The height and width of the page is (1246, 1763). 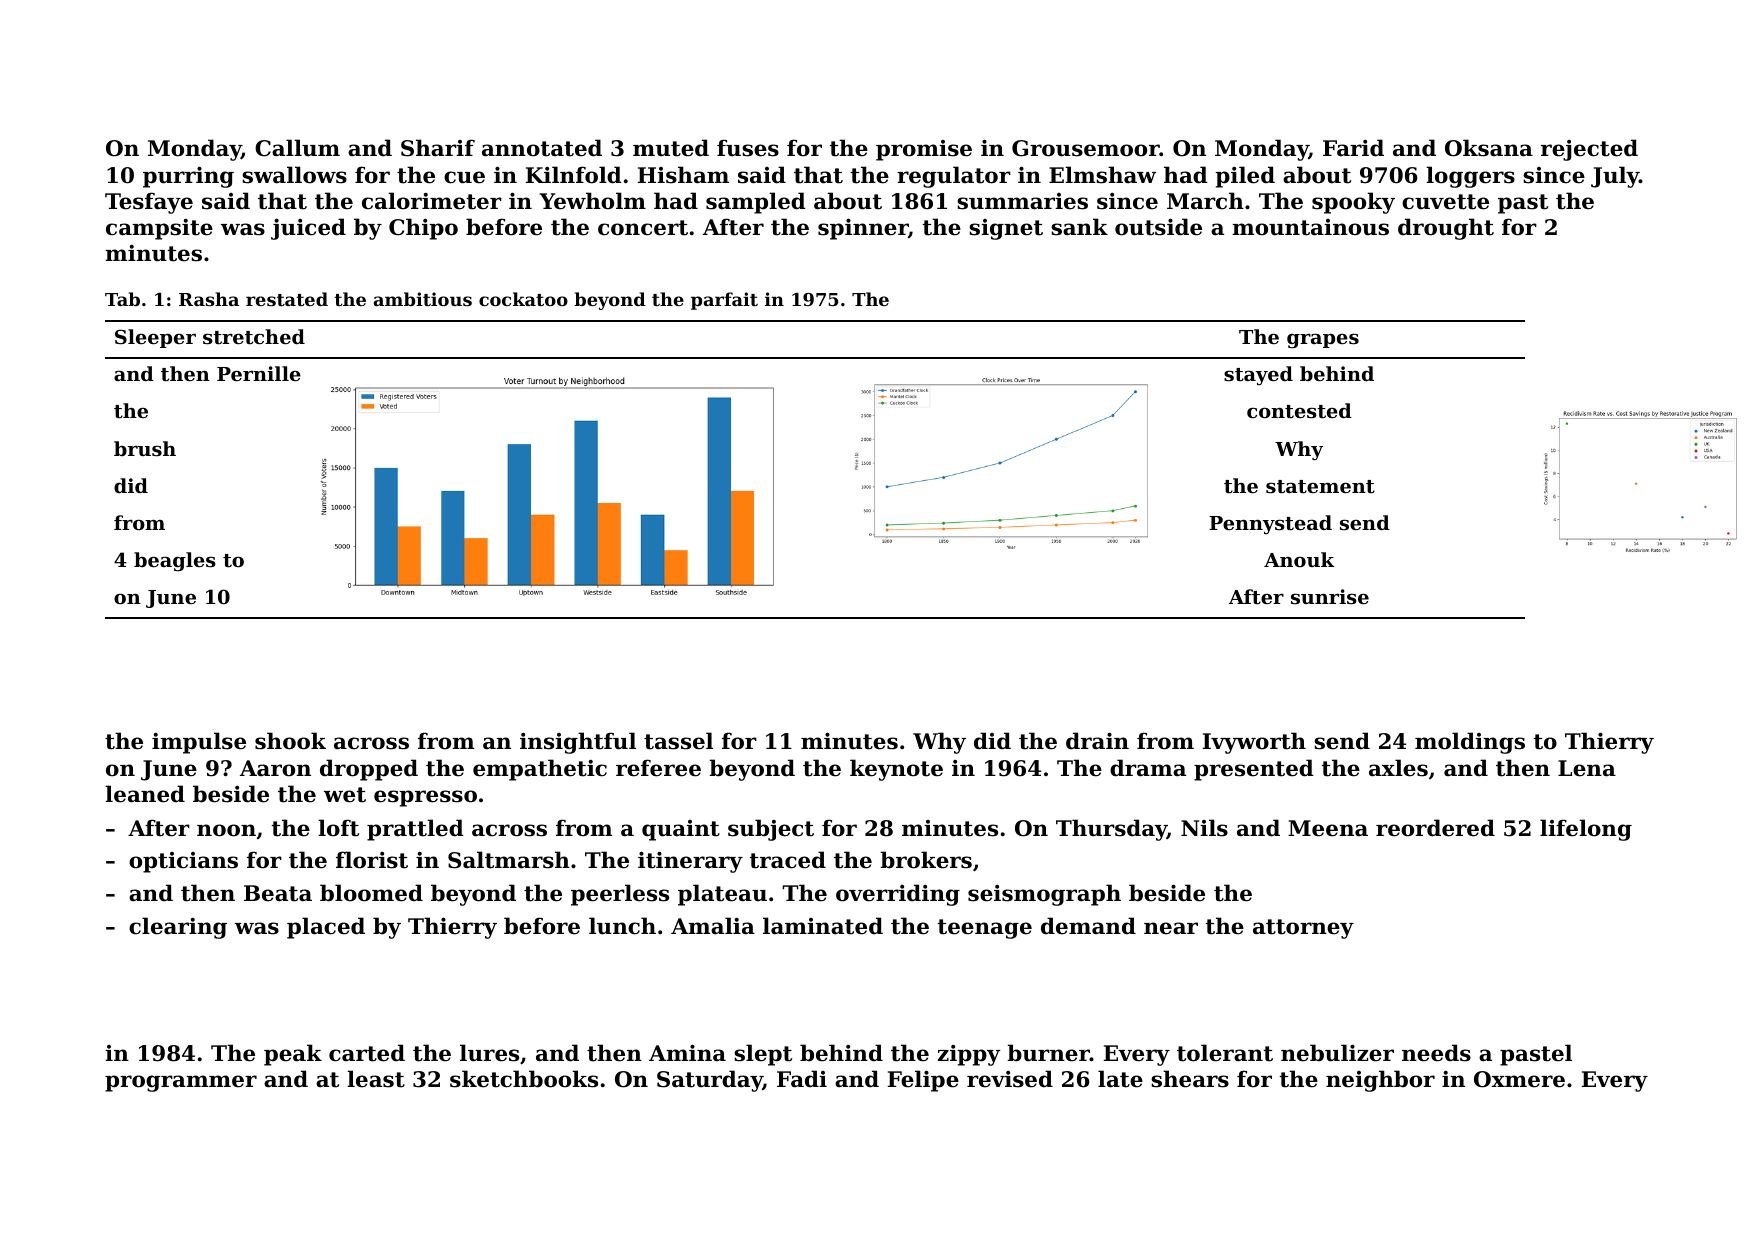 I want to click on needs, so click(x=1436, y=1053).
